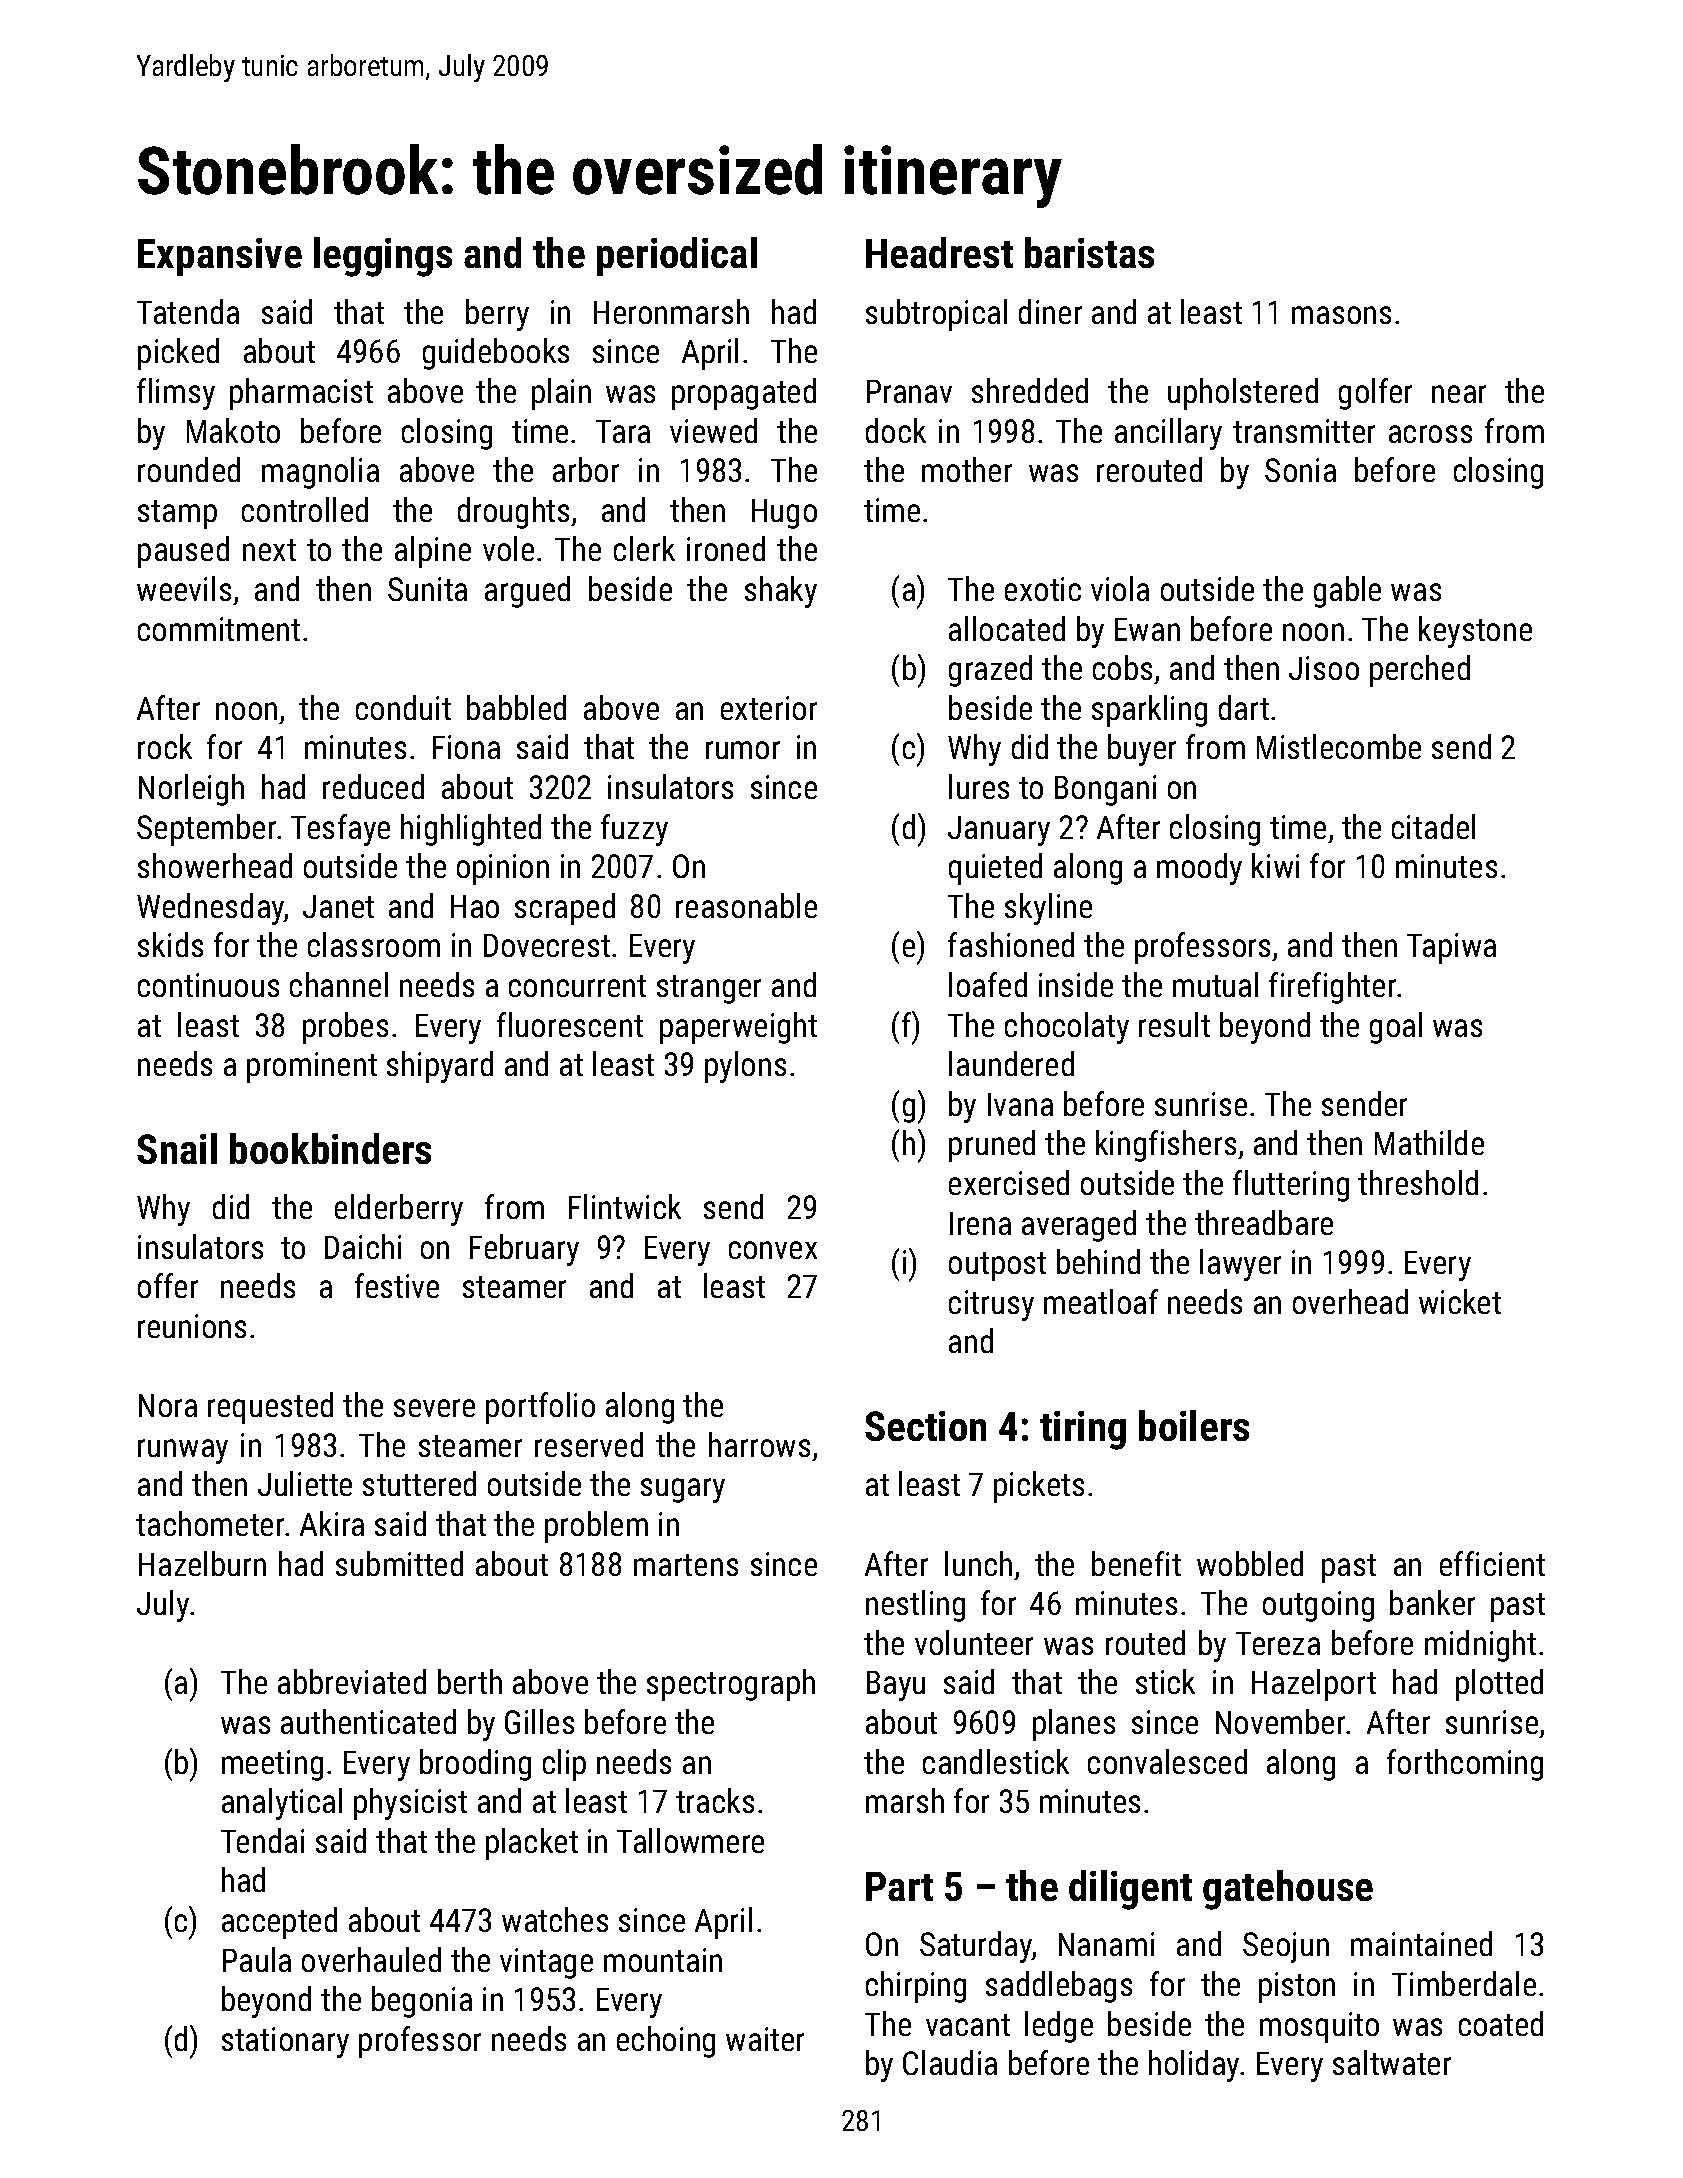  I want to click on magnolia, so click(320, 473).
